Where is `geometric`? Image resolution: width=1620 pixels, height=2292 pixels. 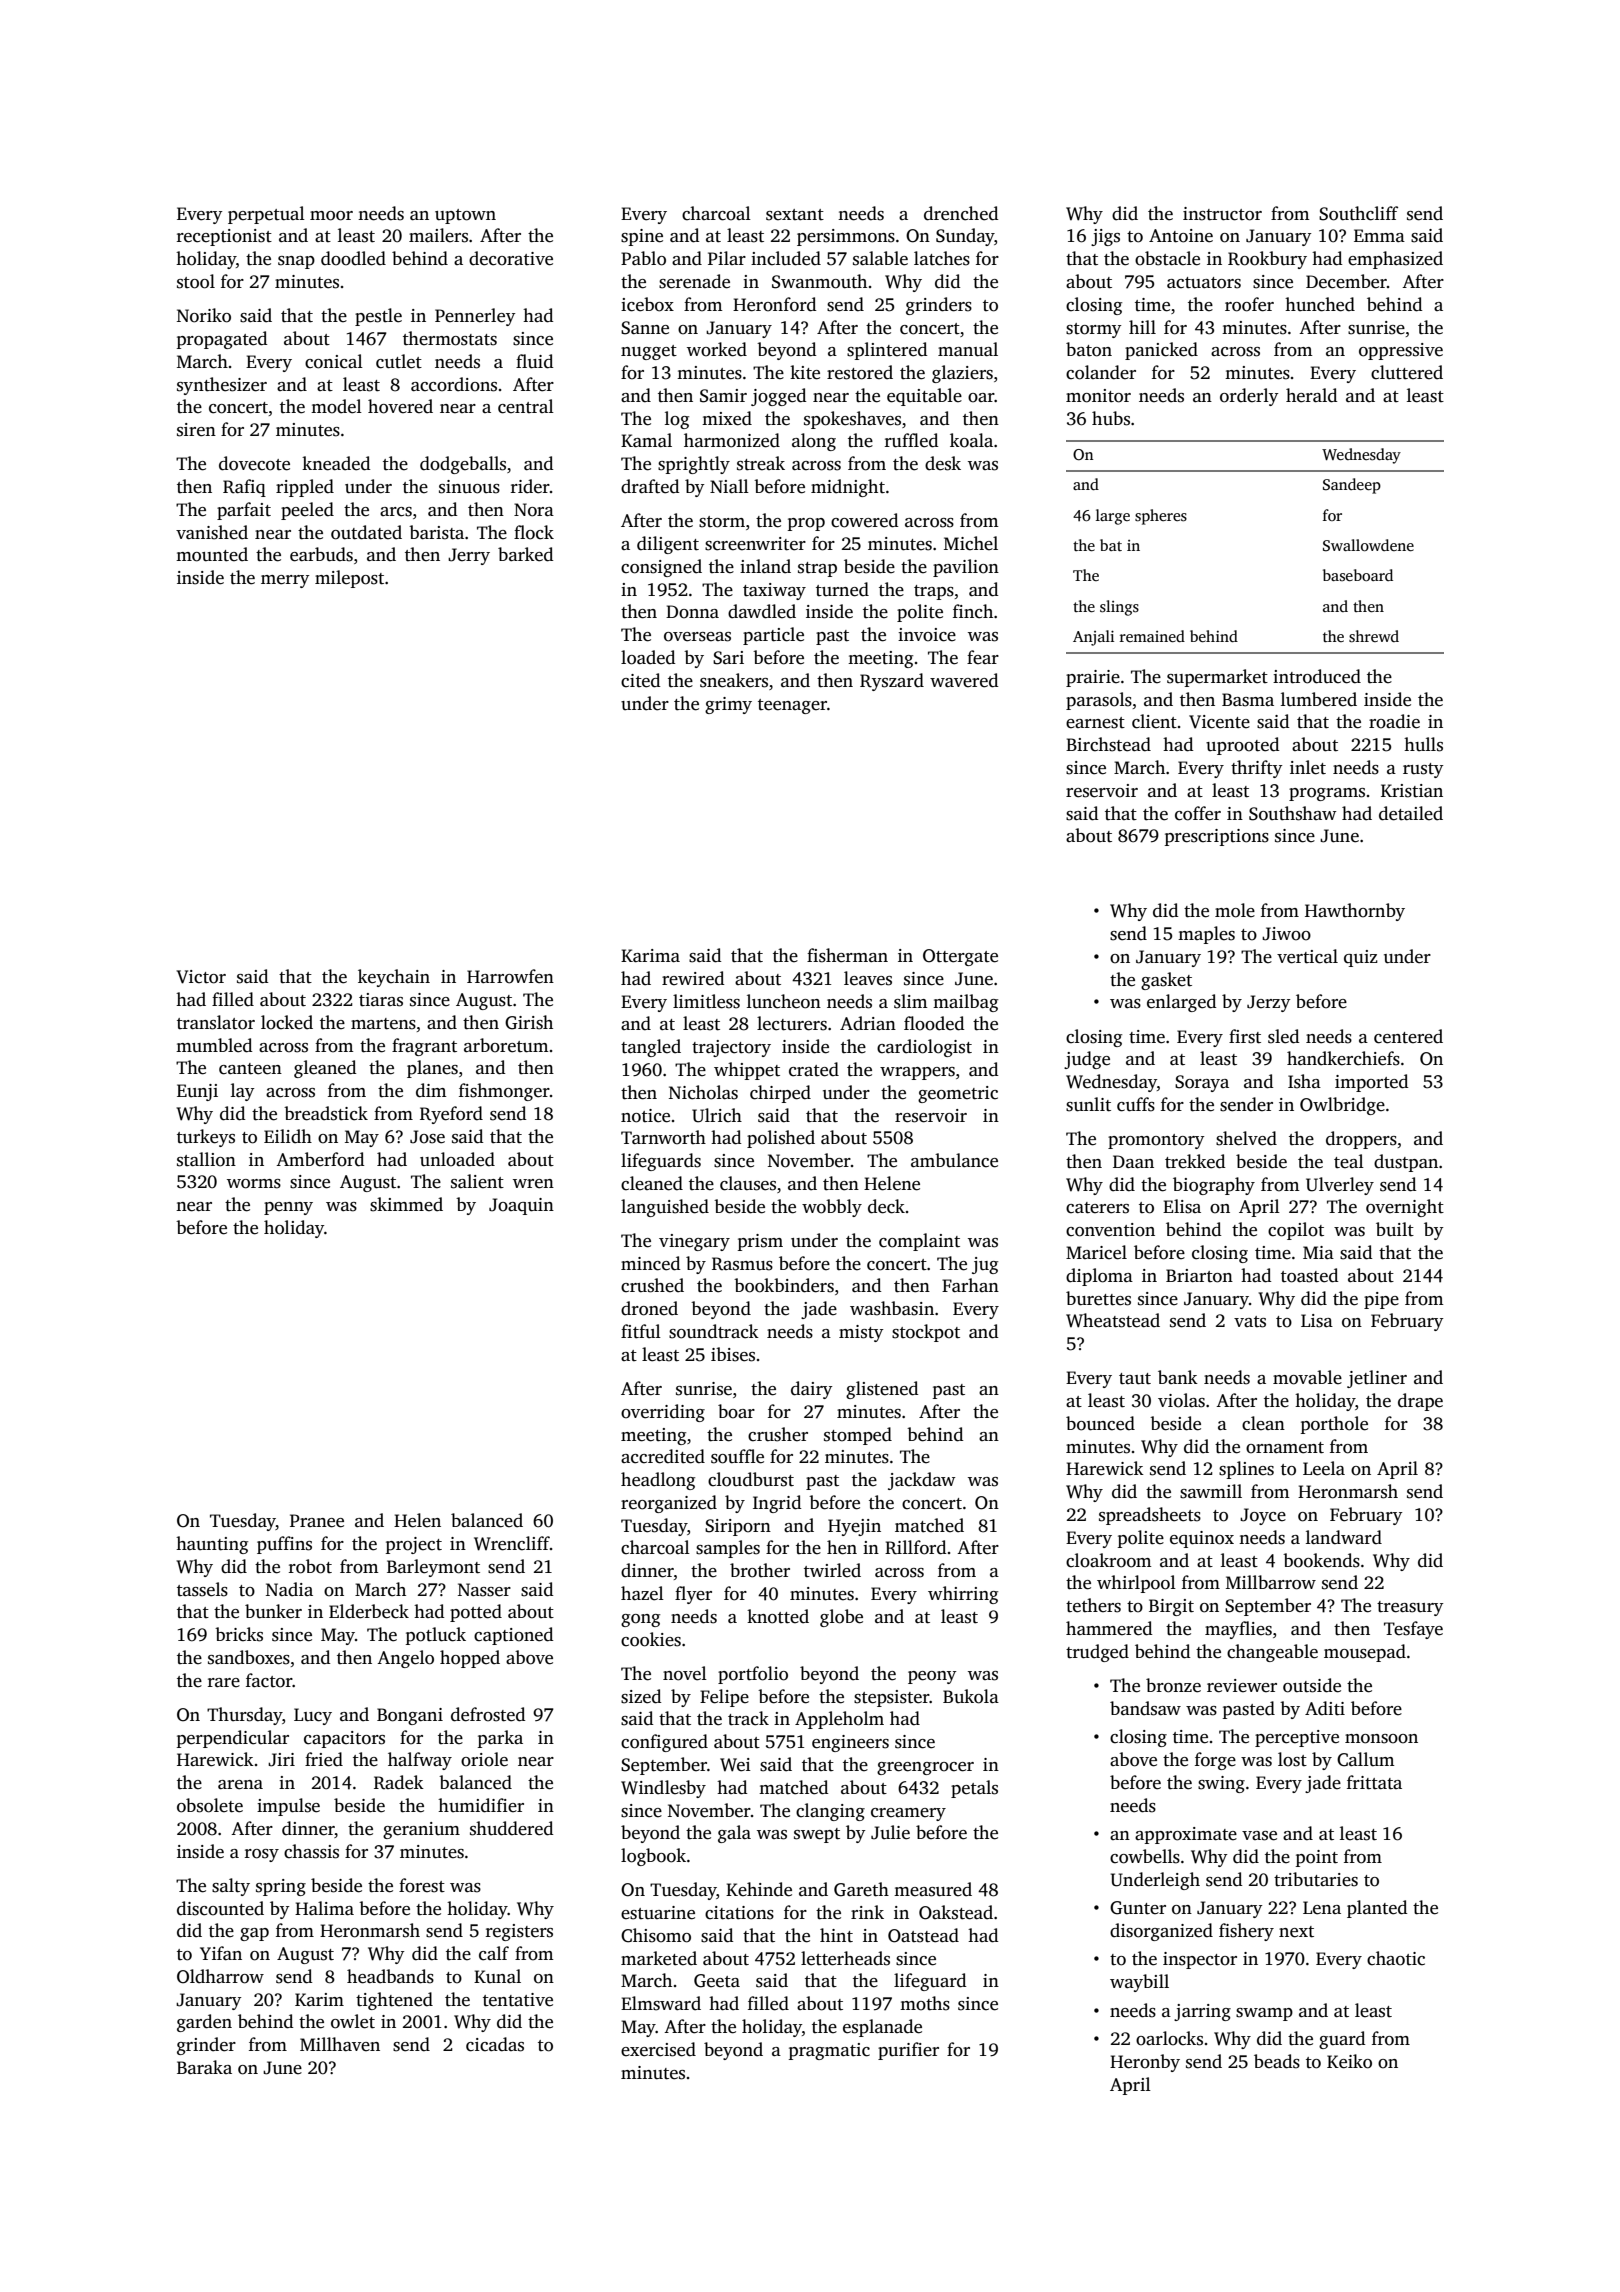
geometric is located at coordinates (958, 1094).
